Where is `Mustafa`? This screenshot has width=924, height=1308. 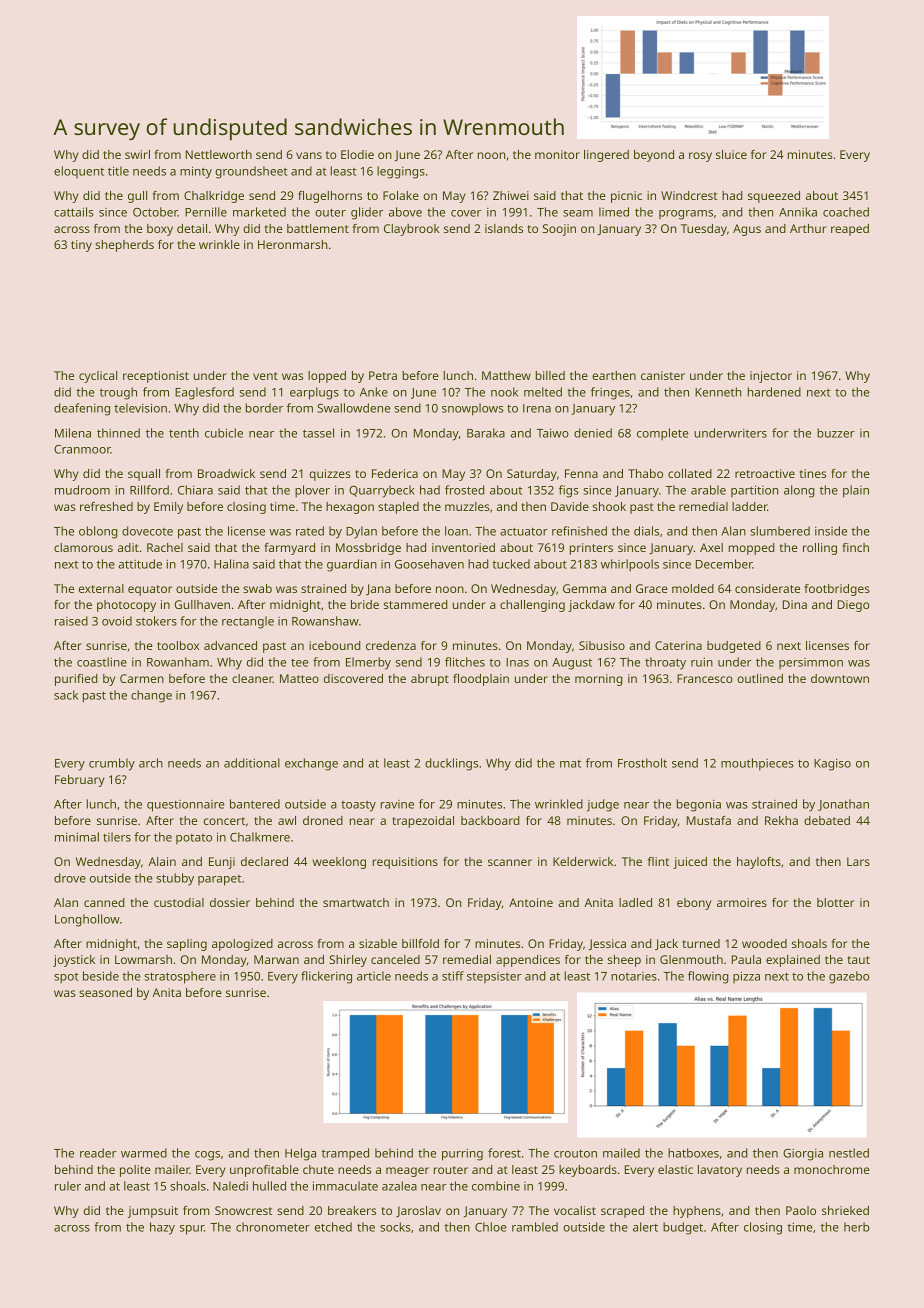 Mustafa is located at coordinates (709, 820).
